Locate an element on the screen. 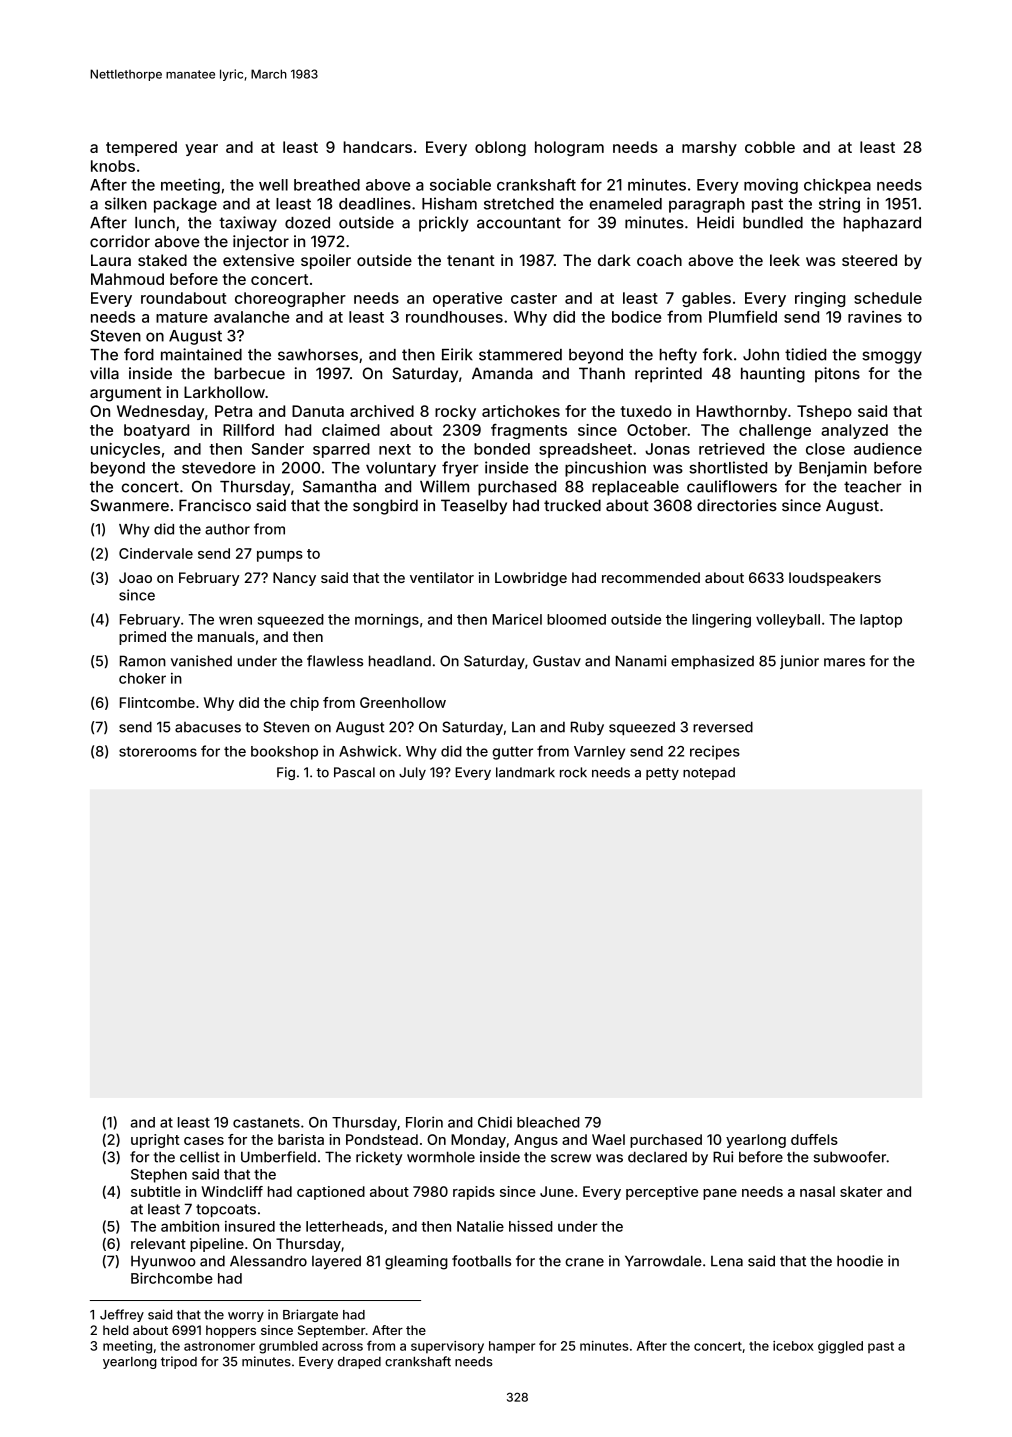 Image resolution: width=1012 pixels, height=1437 pixels. manuals is located at coordinates (226, 636).
